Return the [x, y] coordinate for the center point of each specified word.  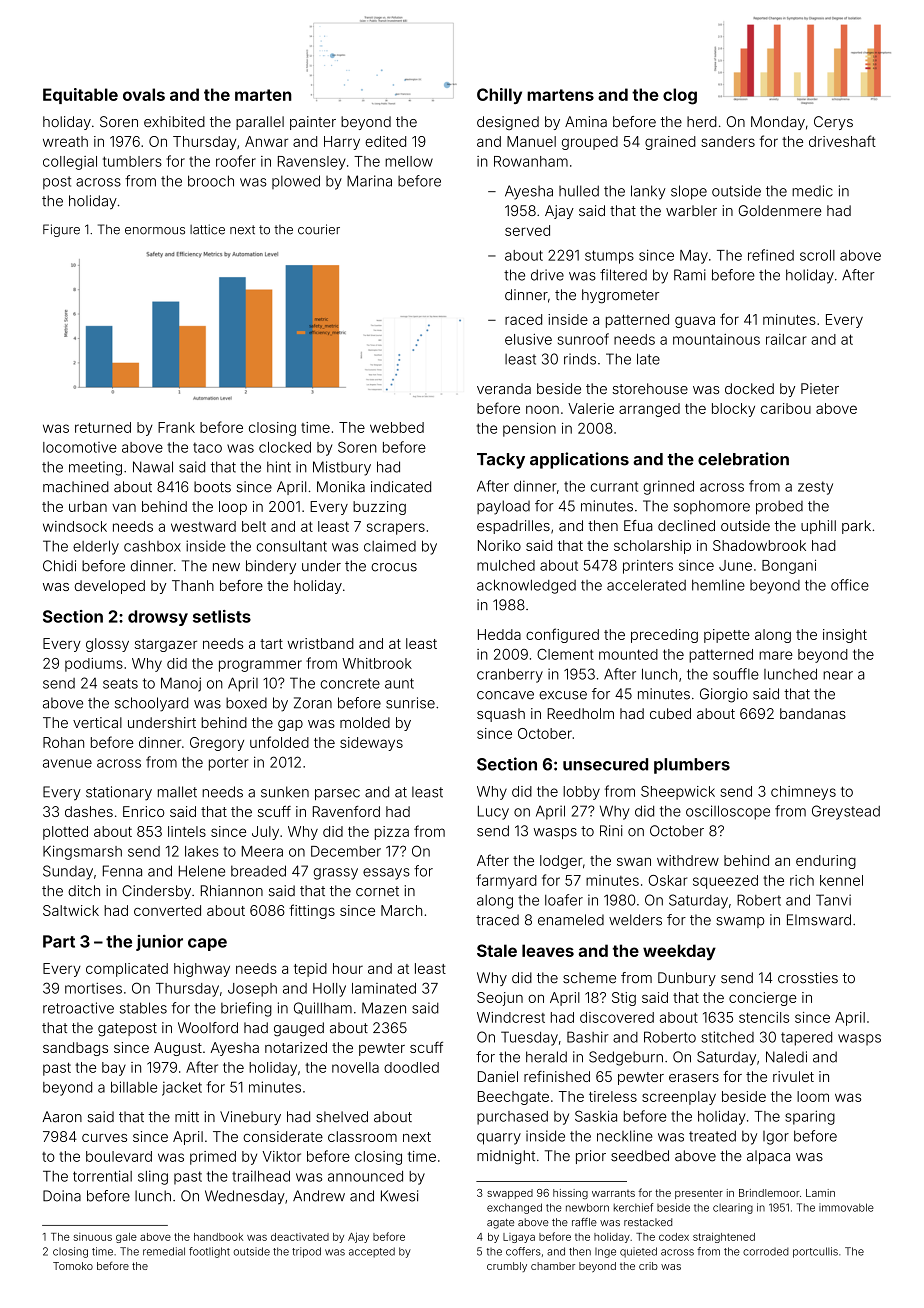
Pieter [820, 388]
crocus [394, 567]
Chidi [59, 566]
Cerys [833, 123]
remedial [164, 1251]
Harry [342, 143]
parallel [260, 123]
